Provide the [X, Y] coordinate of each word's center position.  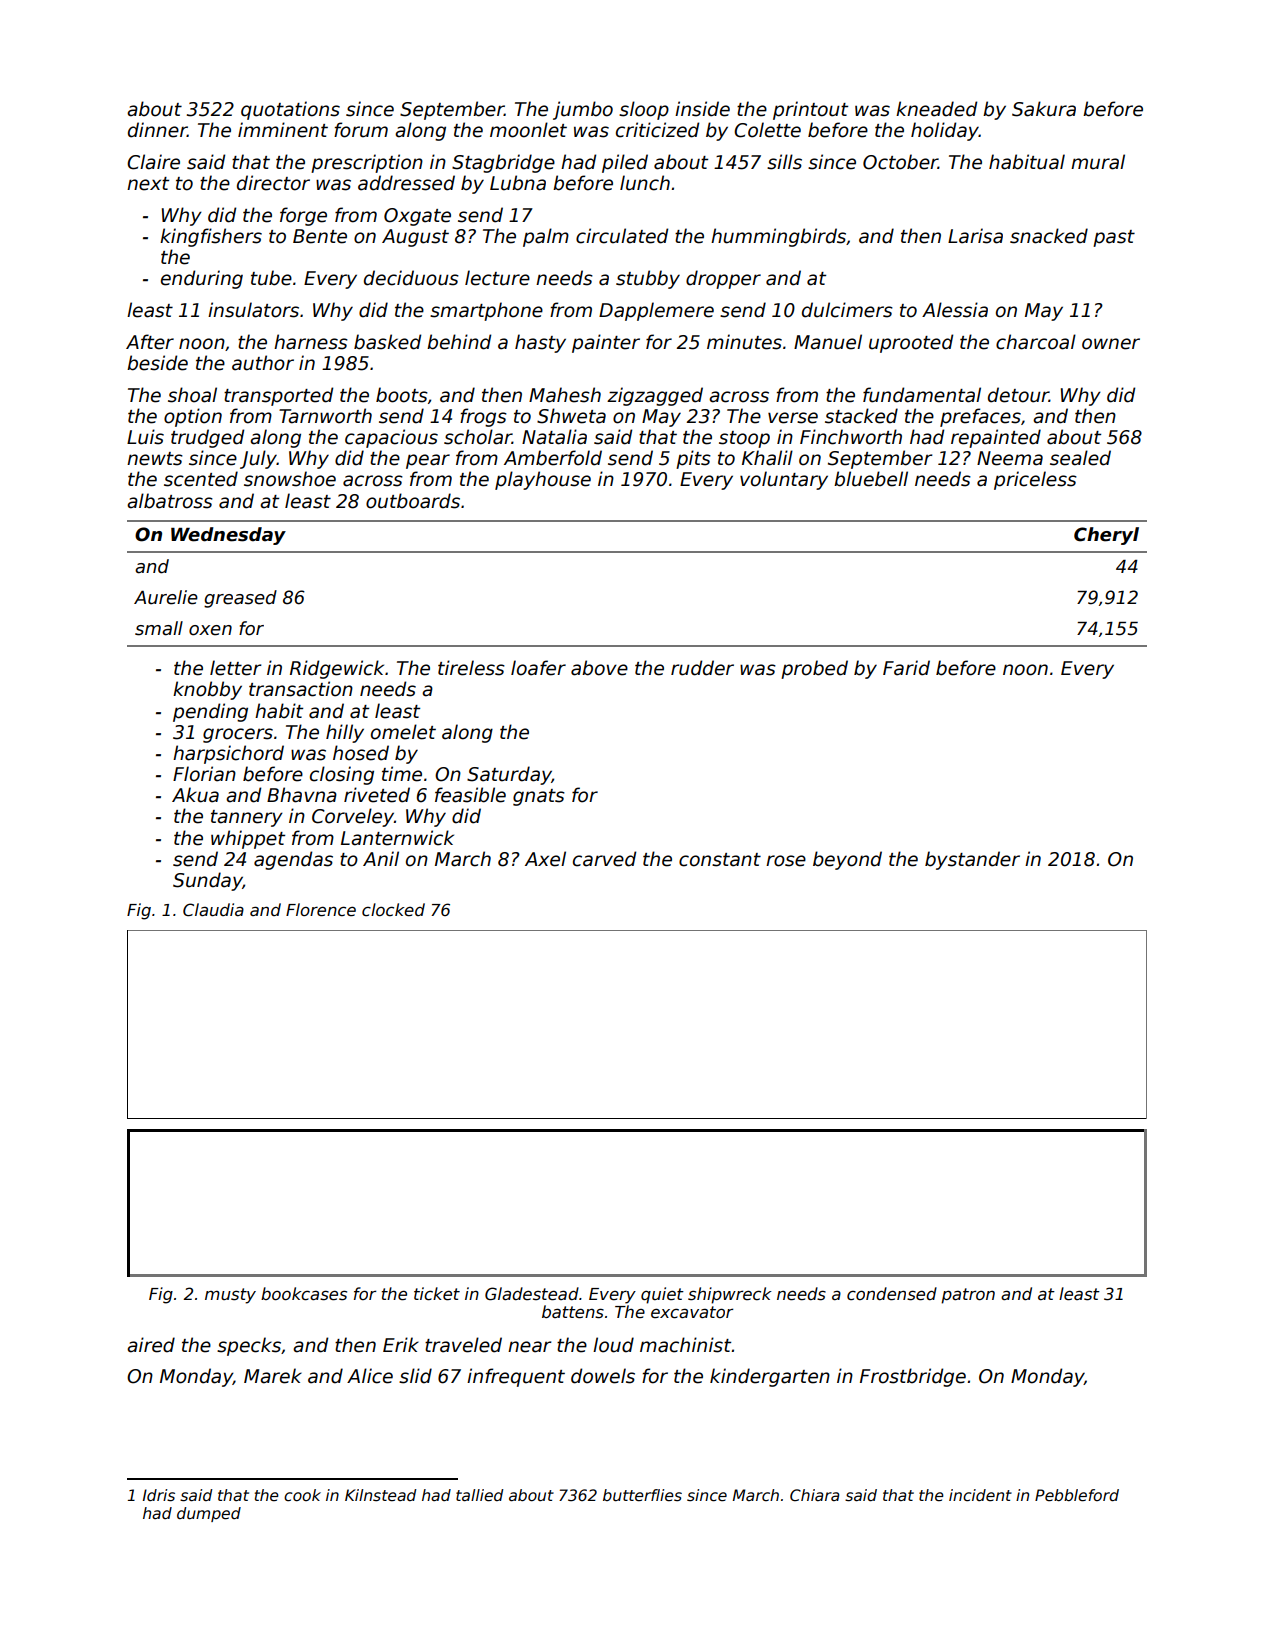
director [273, 183]
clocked [393, 910]
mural [1098, 162]
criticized [657, 130]
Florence [321, 910]
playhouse [543, 480]
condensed [892, 1294]
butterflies [642, 1495]
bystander [972, 860]
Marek [273, 1376]
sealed [1080, 458]
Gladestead [532, 1294]
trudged [207, 438]
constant [720, 860]
